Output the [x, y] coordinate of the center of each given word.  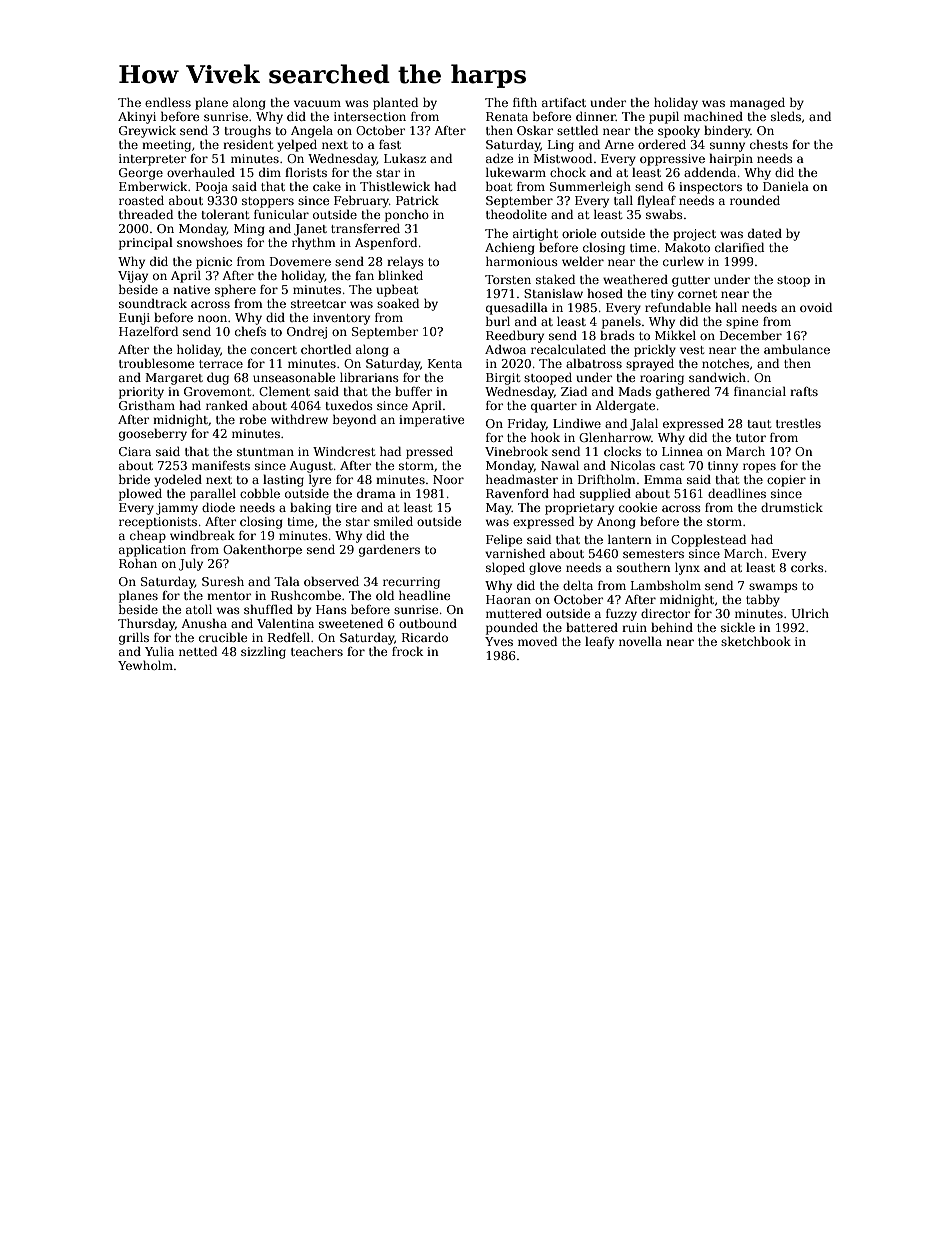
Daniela [786, 186]
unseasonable [294, 377]
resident [248, 144]
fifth [525, 102]
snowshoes [210, 242]
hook [545, 437]
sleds [786, 116]
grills [134, 639]
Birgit [503, 379]
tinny [723, 467]
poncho [407, 215]
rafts [804, 391]
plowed [140, 494]
